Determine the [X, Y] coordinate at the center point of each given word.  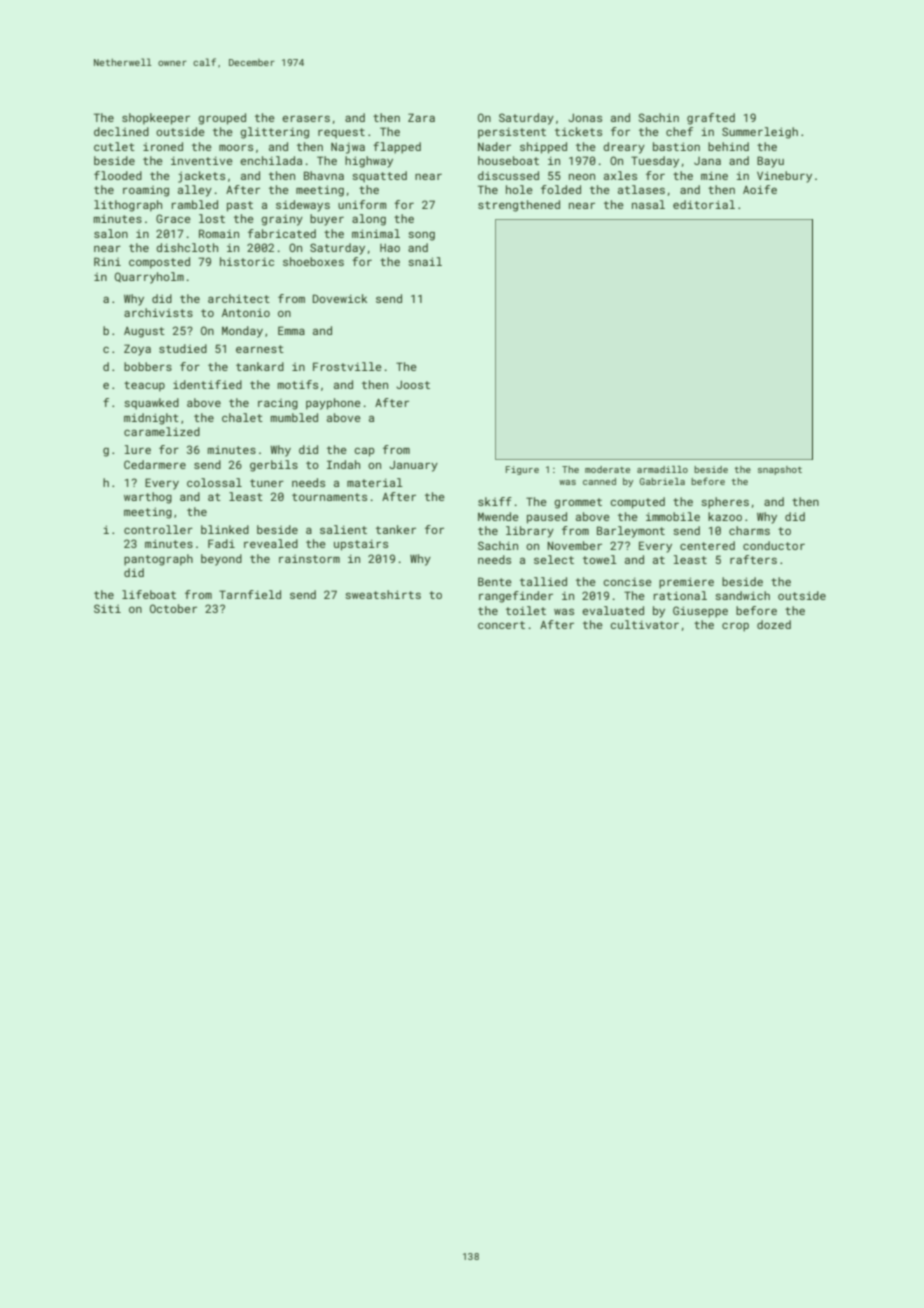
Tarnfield [250, 594]
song [421, 236]
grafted [711, 119]
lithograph [128, 206]
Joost [413, 385]
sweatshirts [383, 594]
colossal [214, 482]
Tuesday [655, 162]
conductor [774, 545]
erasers [306, 118]
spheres [725, 503]
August [144, 332]
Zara [421, 117]
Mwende [498, 516]
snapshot [780, 470]
